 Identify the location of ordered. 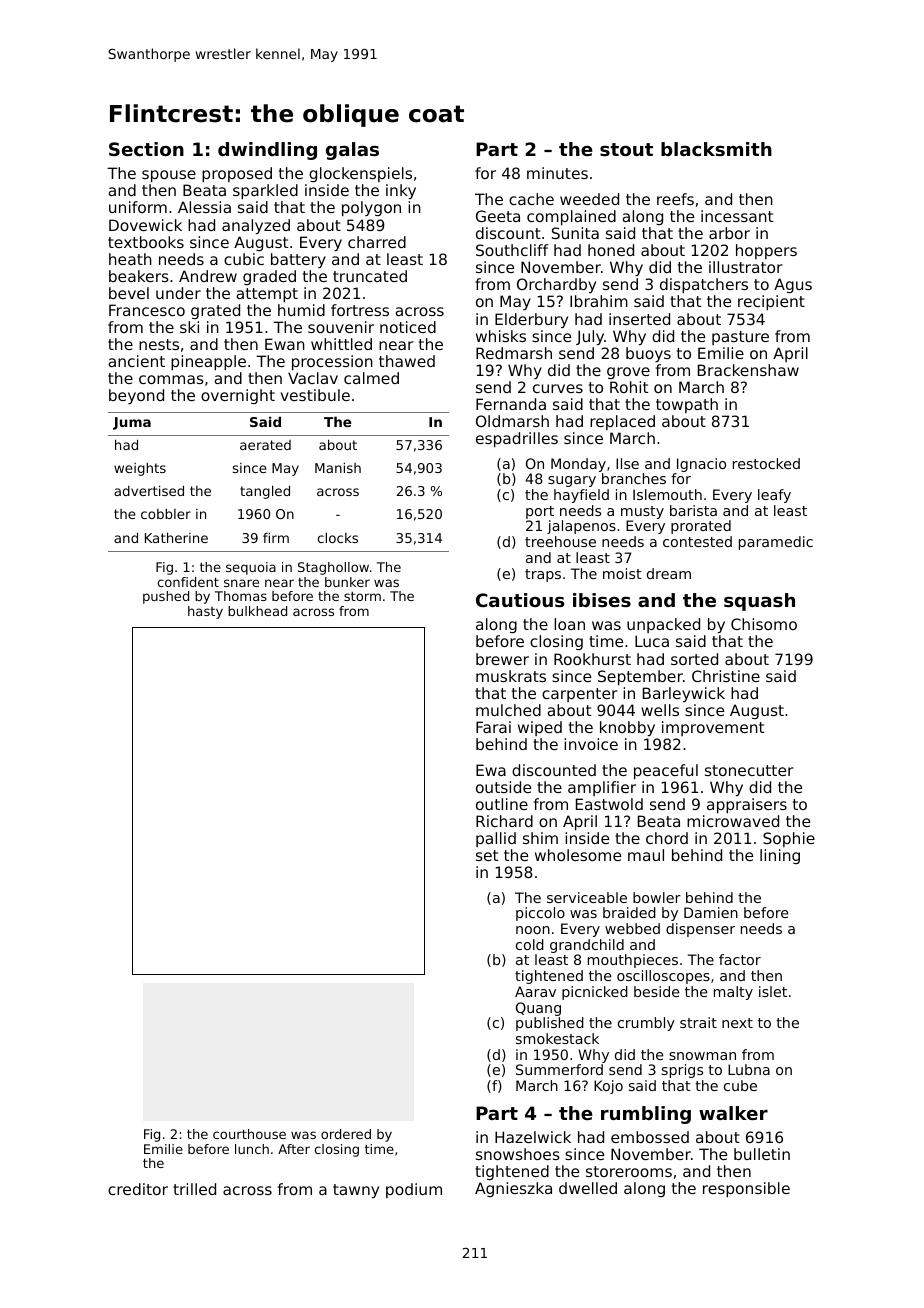
(346, 1134).
